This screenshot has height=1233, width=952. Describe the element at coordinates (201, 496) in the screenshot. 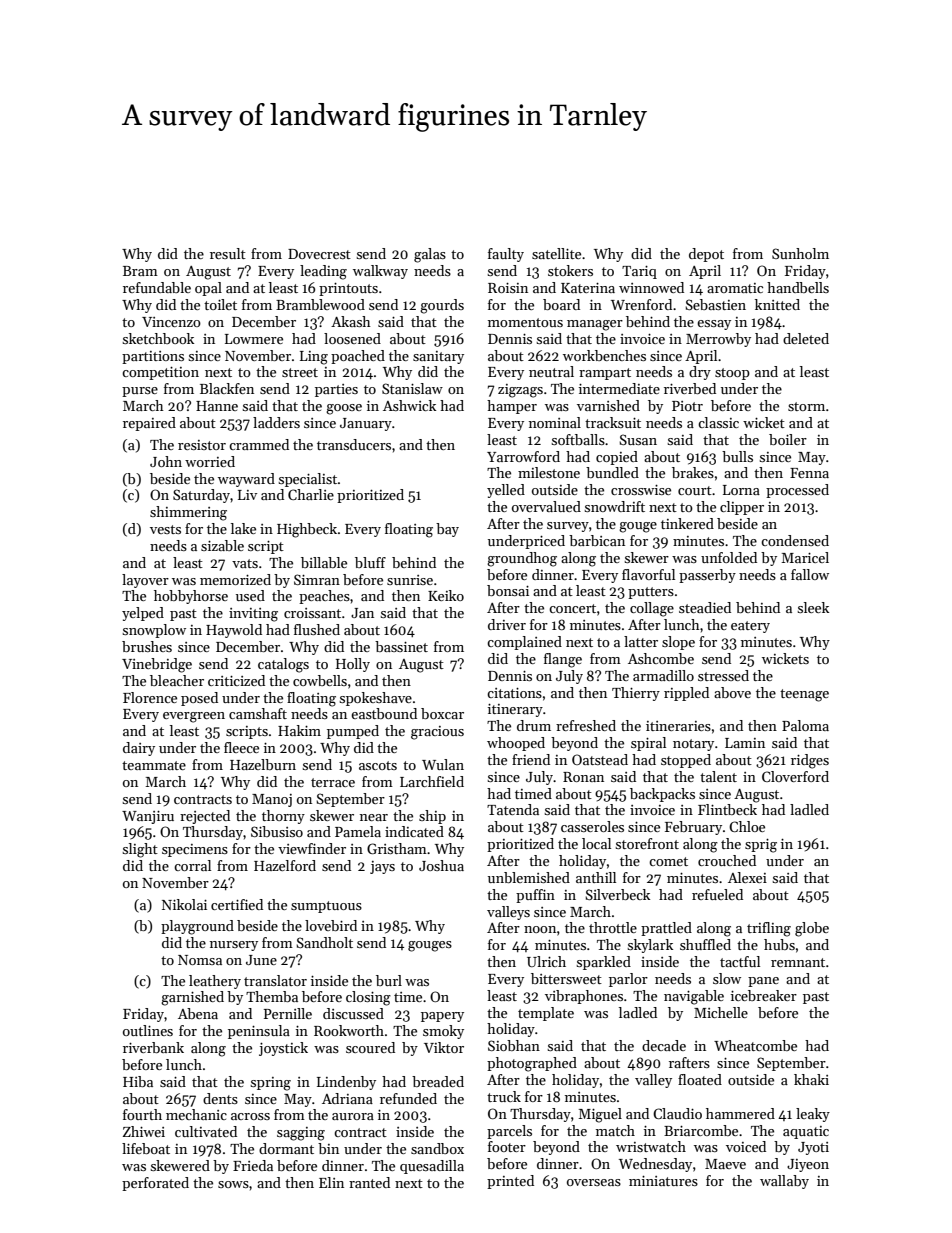

I see `Saturday` at that location.
